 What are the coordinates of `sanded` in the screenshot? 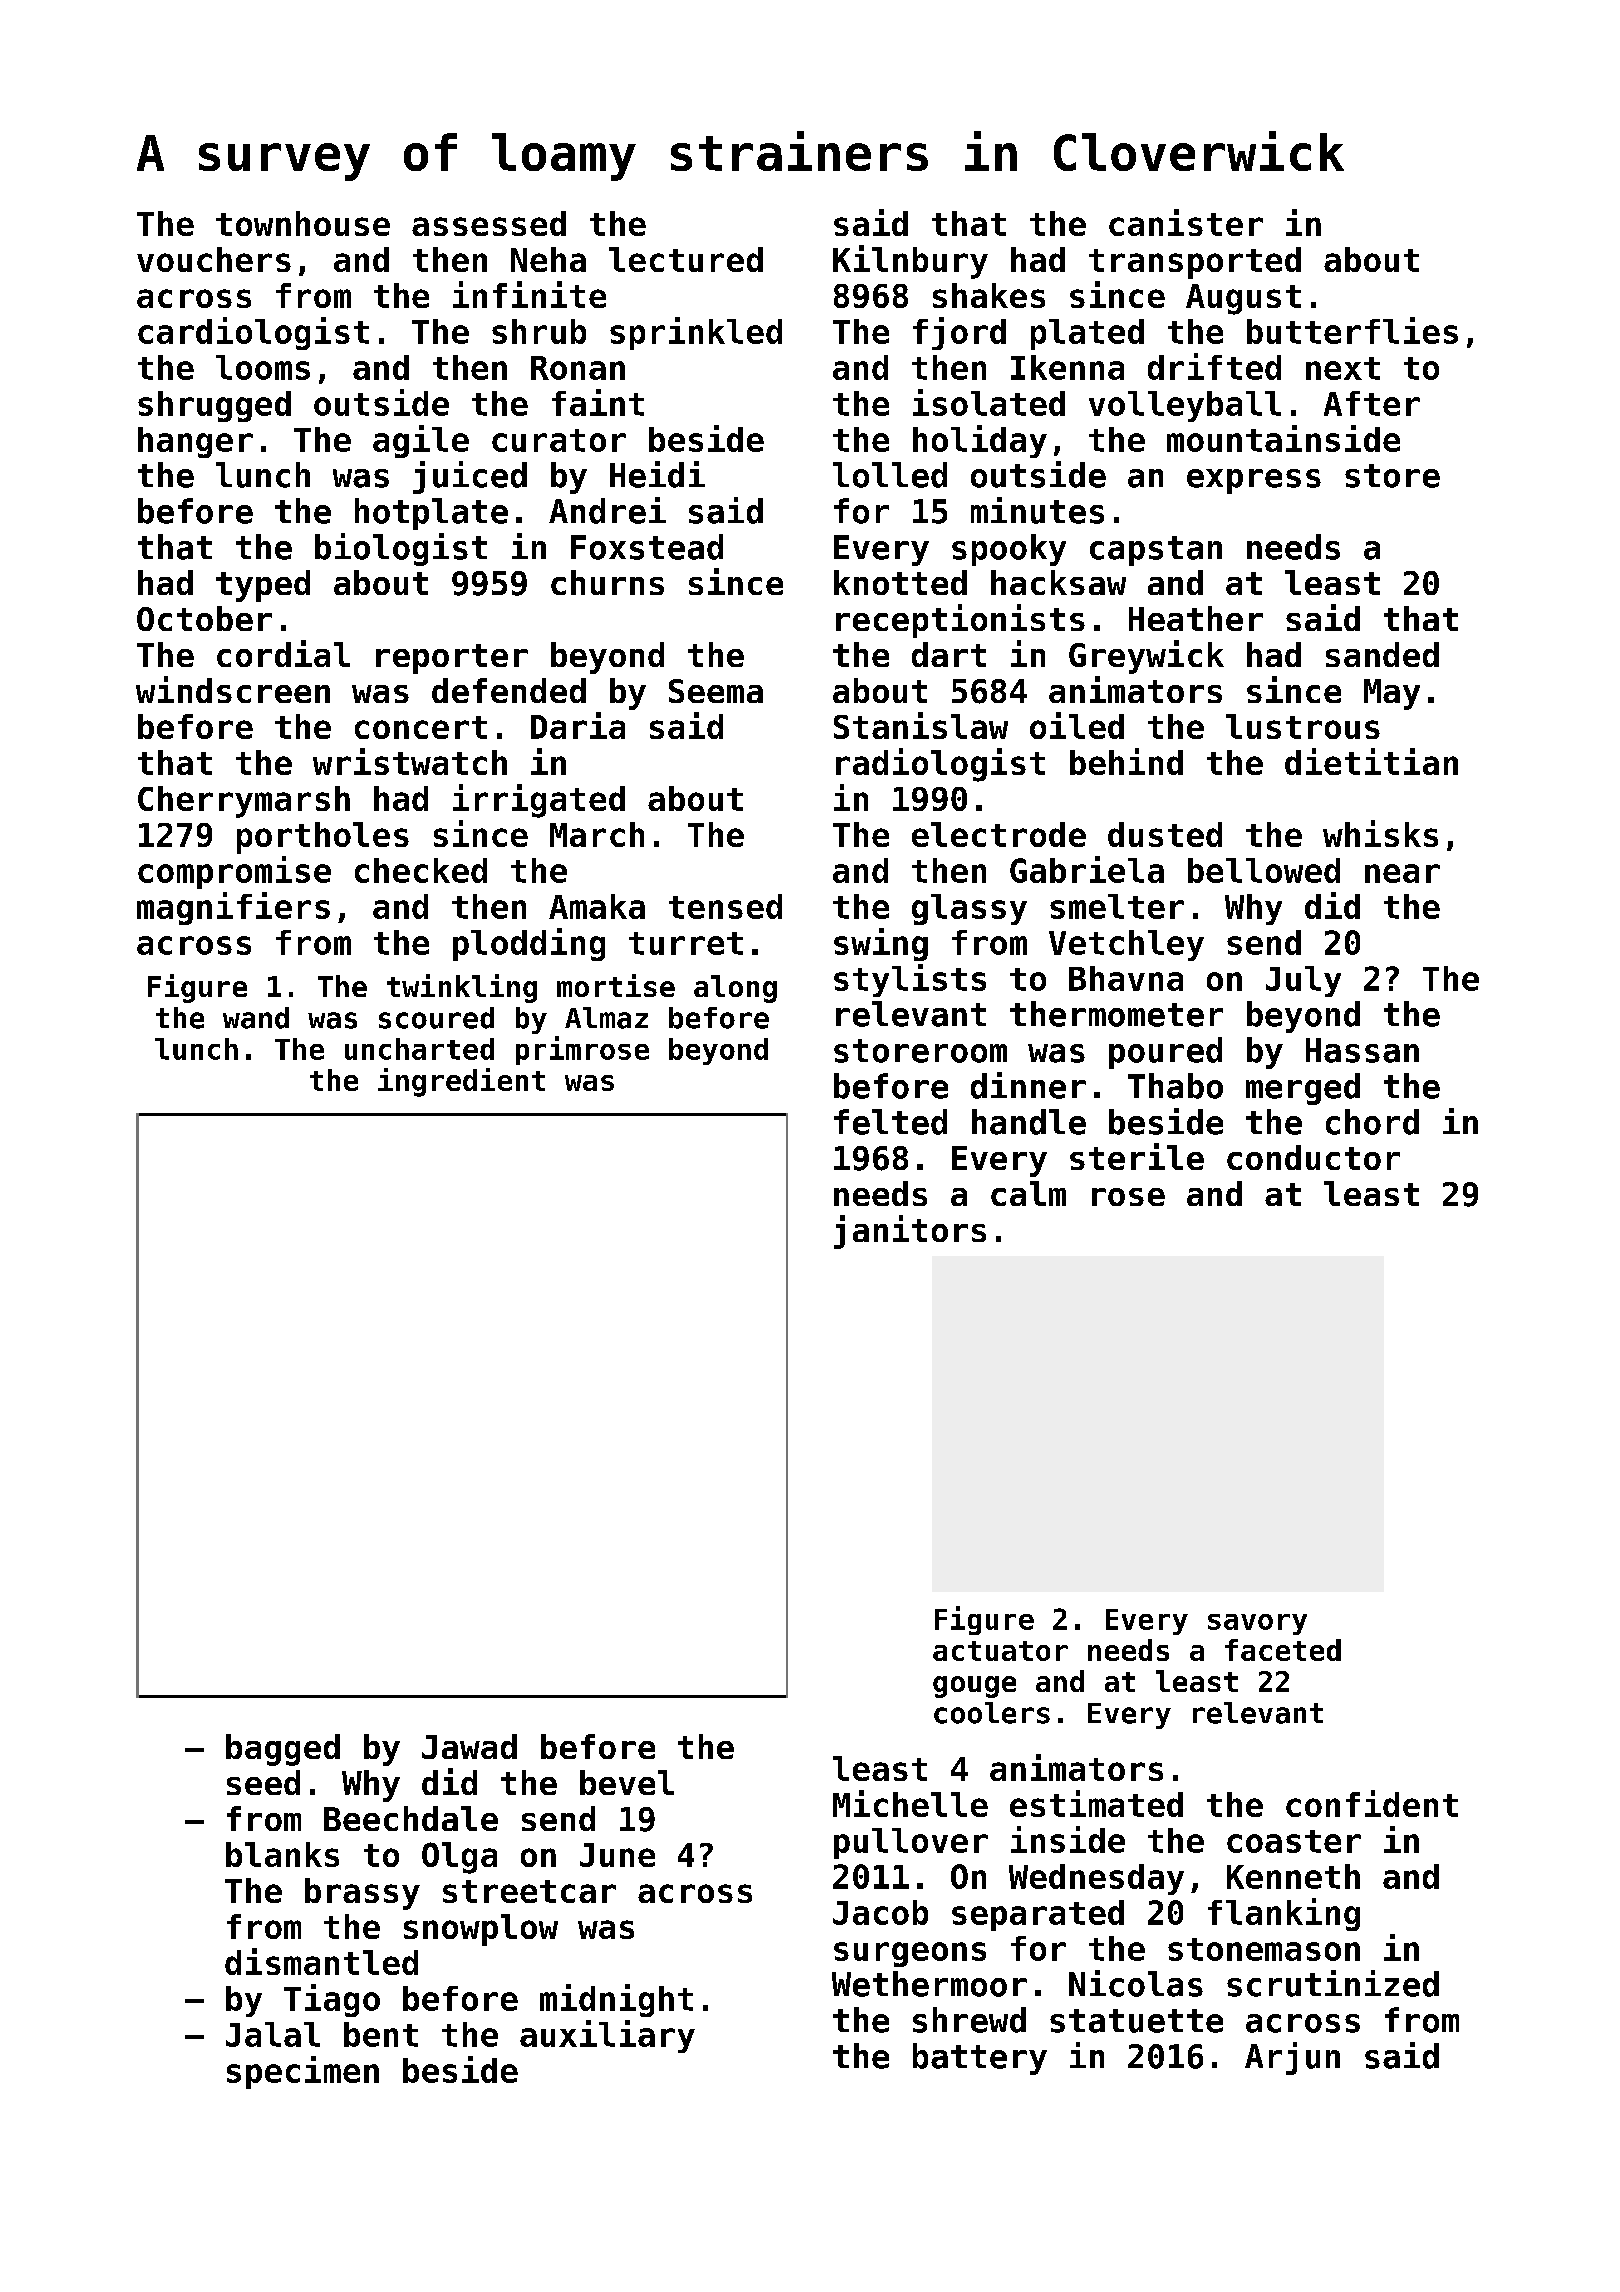 It's located at (1382, 654).
